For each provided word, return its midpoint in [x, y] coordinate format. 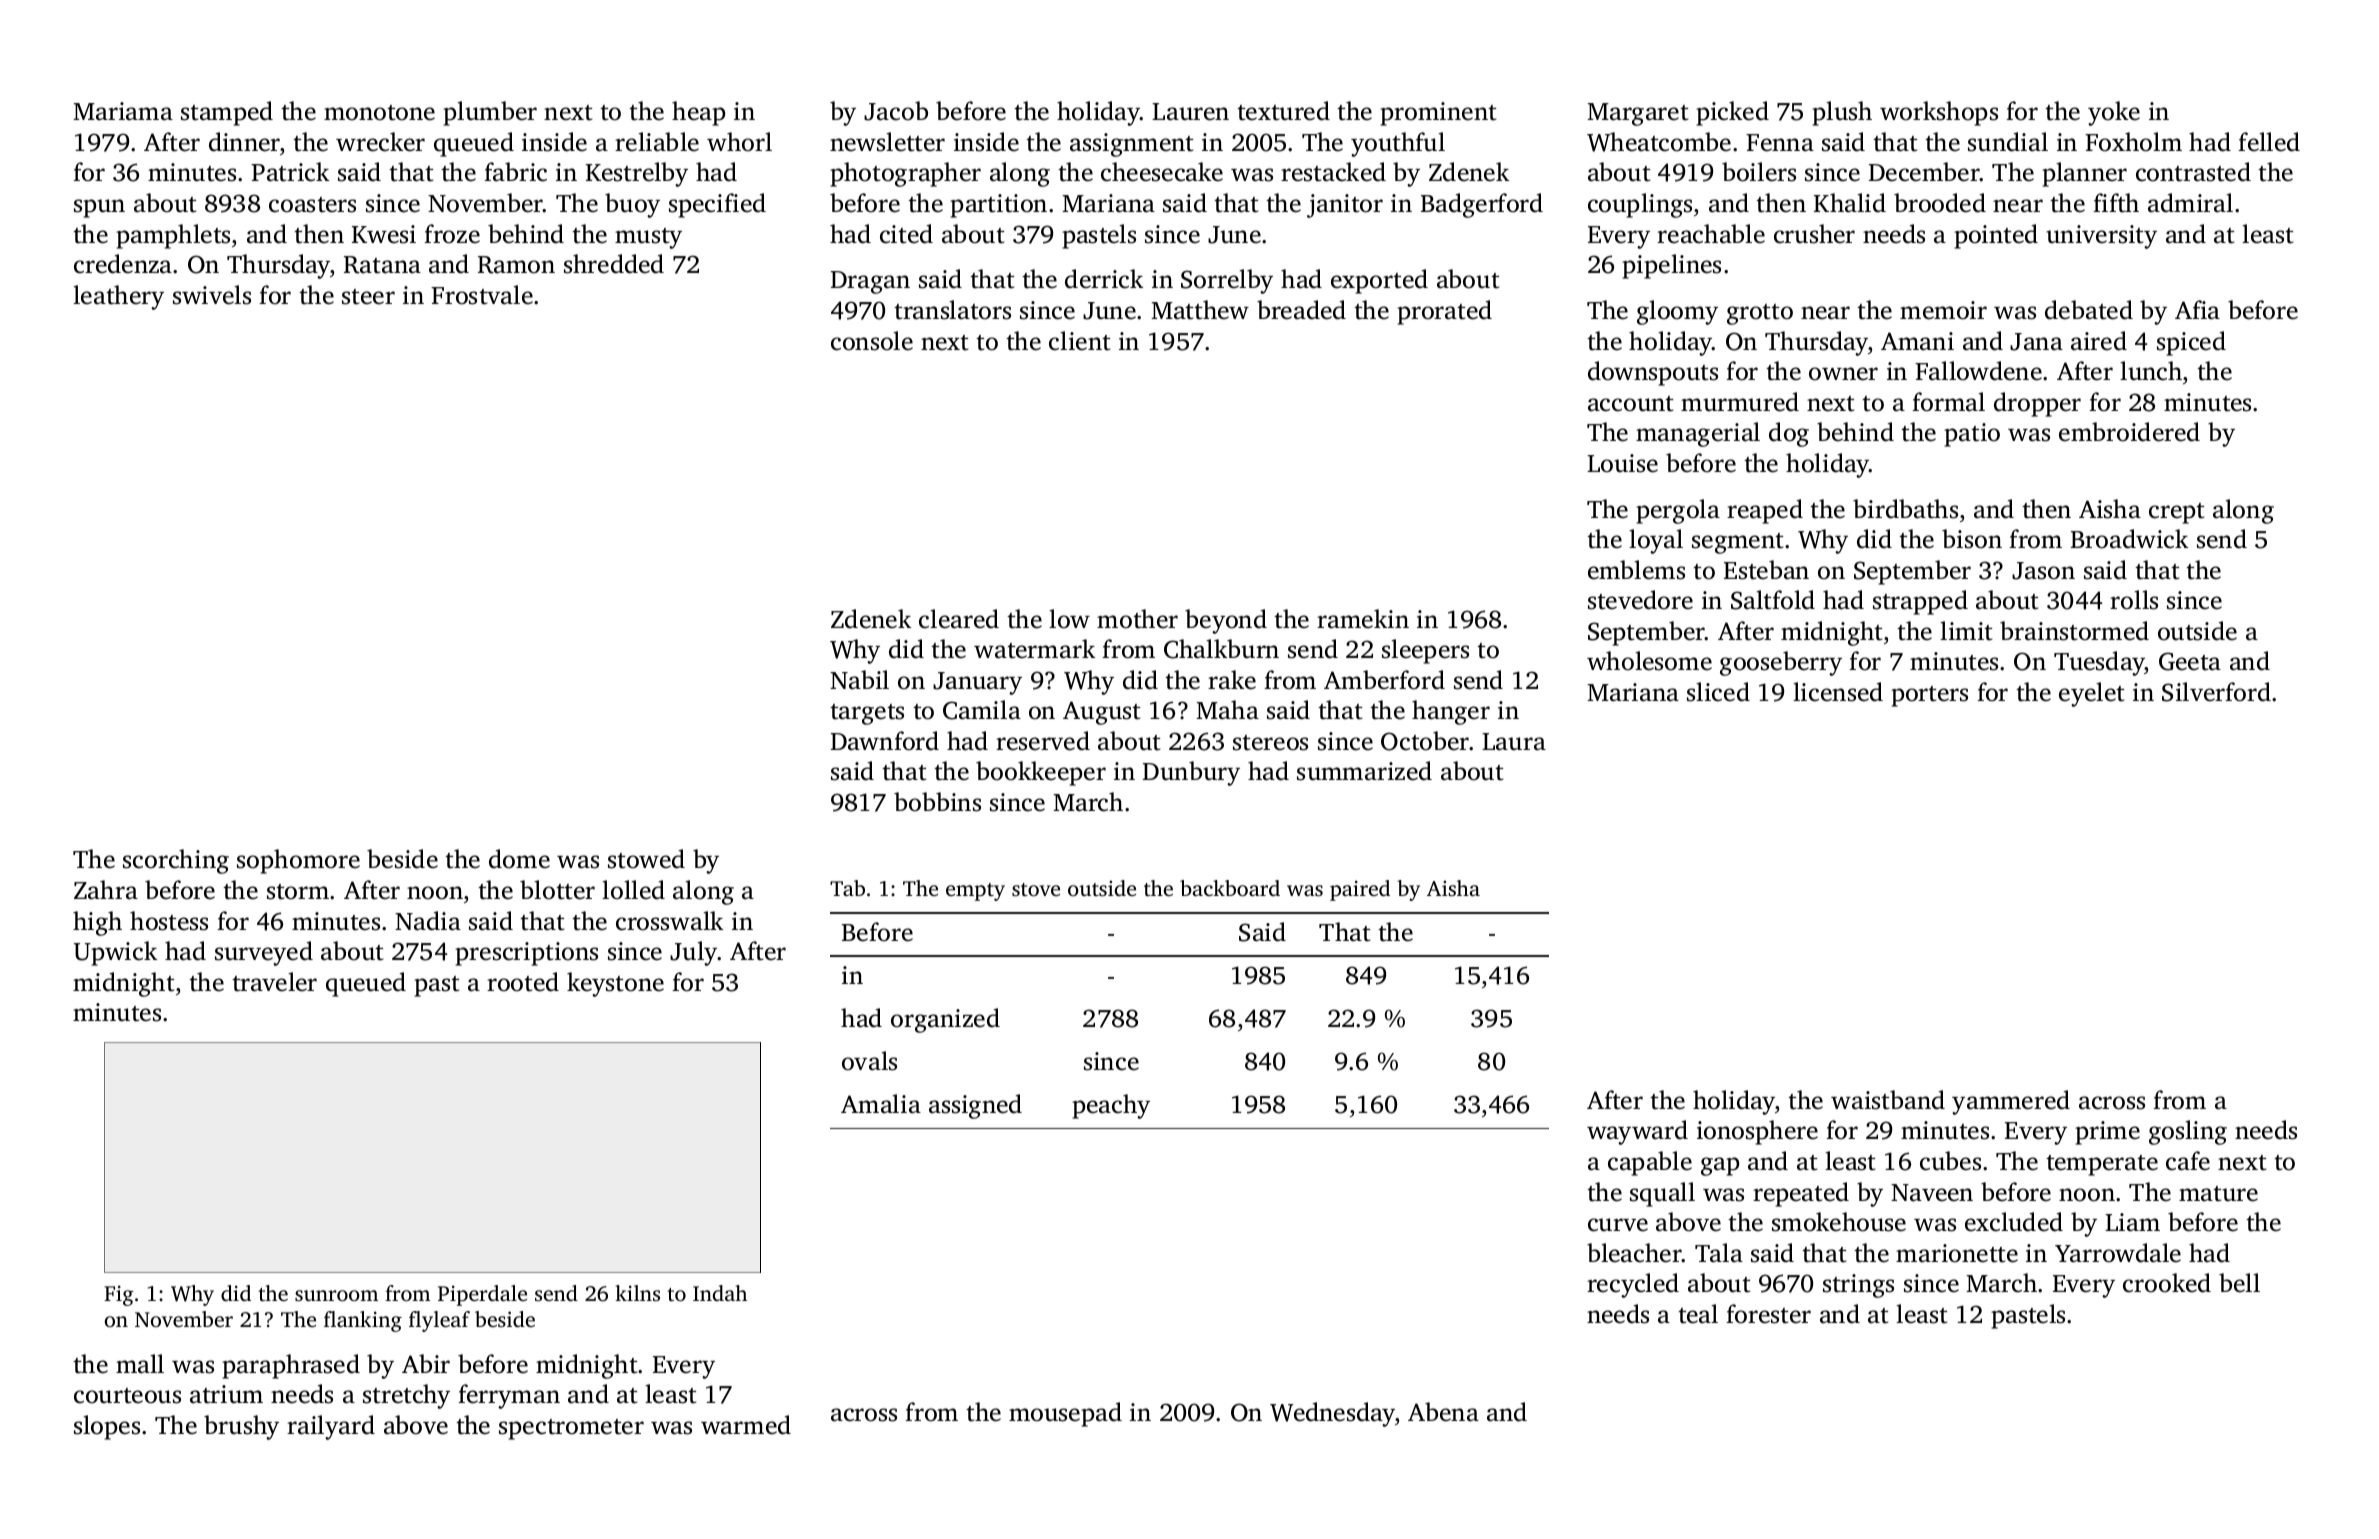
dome [519, 859]
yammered [2011, 1102]
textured [1283, 111]
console [872, 341]
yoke [2114, 113]
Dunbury [1191, 773]
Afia [2197, 310]
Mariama [123, 111]
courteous [127, 1396]
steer [368, 297]
